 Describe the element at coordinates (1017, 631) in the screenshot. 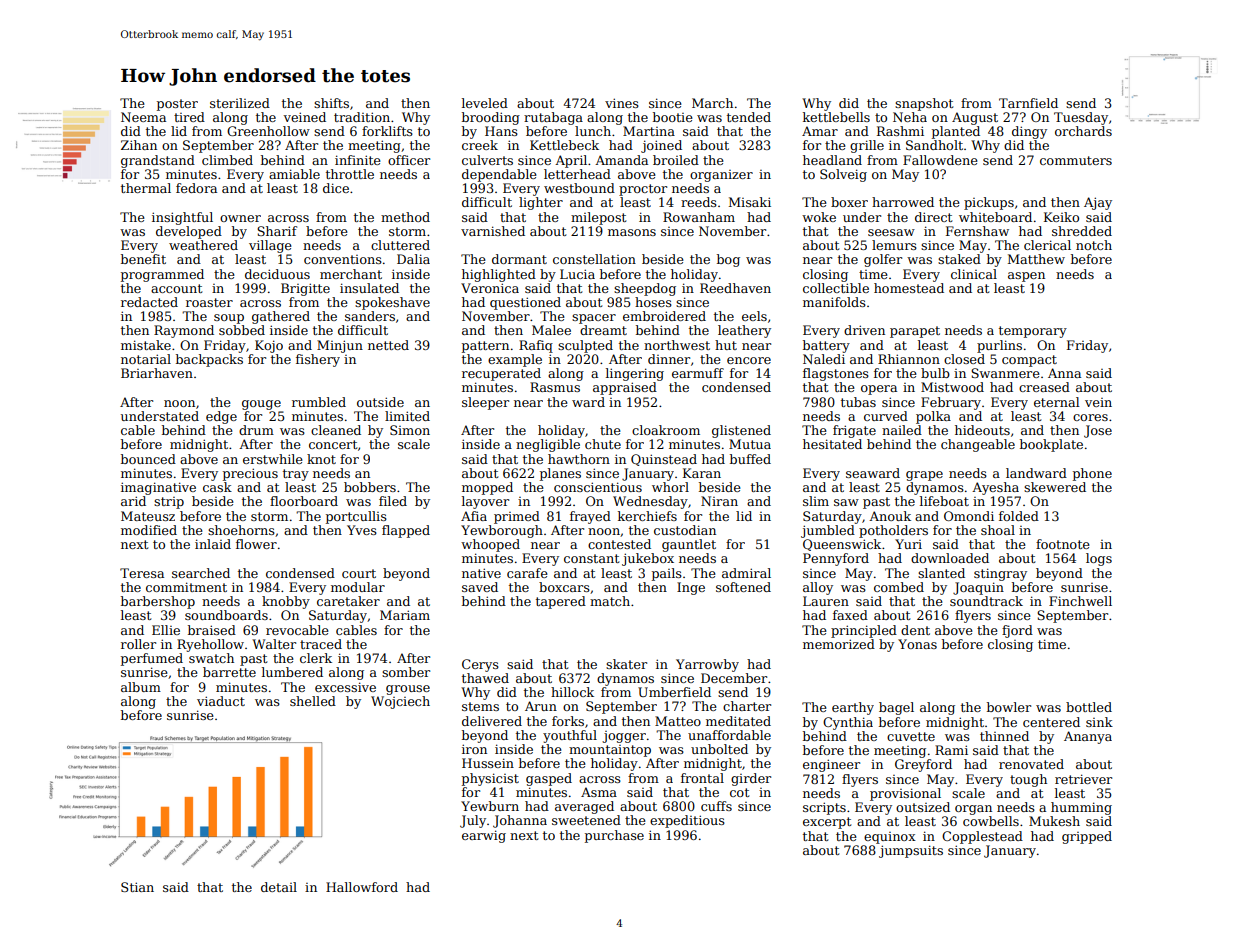

I see `fjord` at that location.
